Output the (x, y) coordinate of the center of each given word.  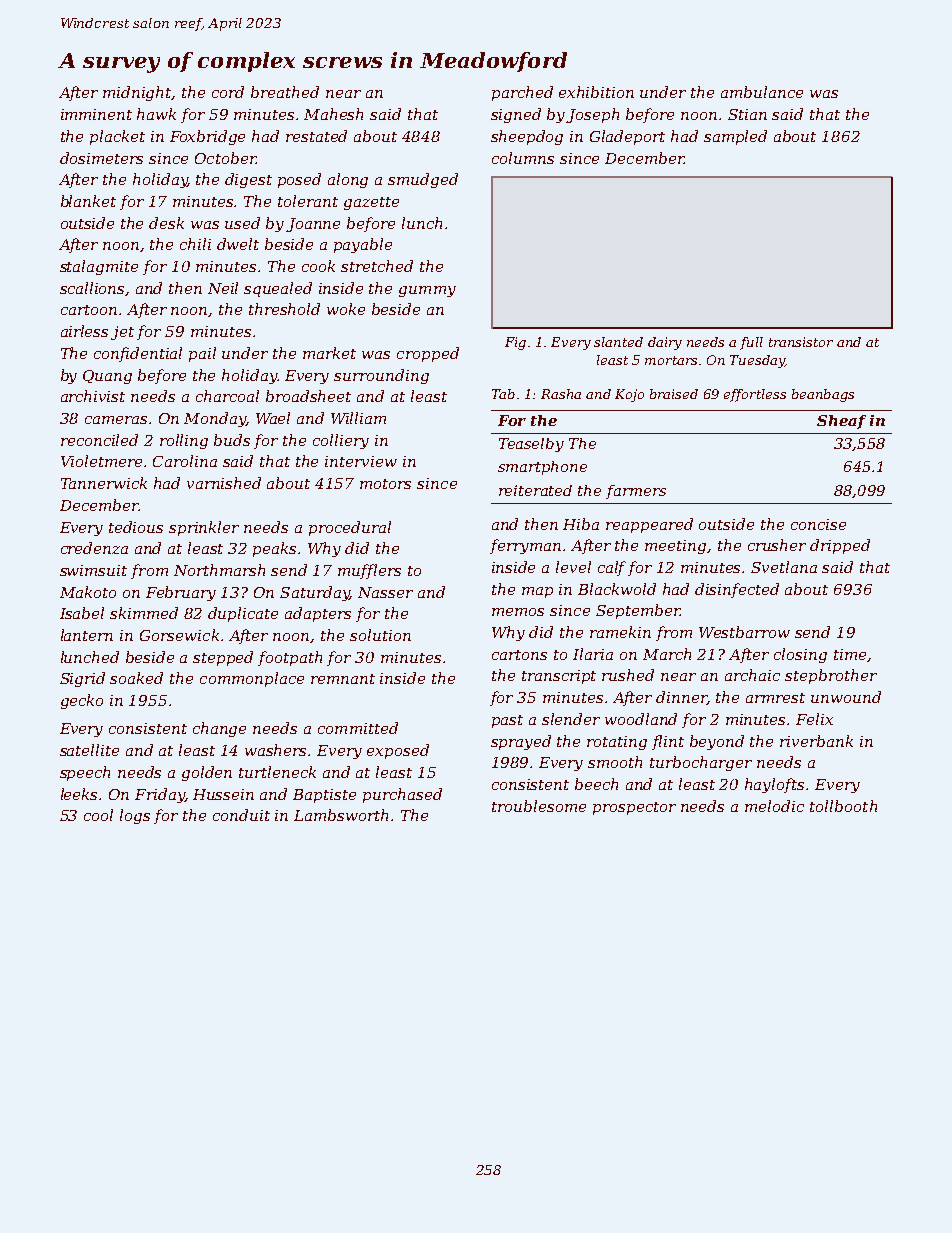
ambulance (762, 92)
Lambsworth (341, 815)
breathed (285, 92)
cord (228, 92)
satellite (89, 750)
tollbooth (843, 806)
